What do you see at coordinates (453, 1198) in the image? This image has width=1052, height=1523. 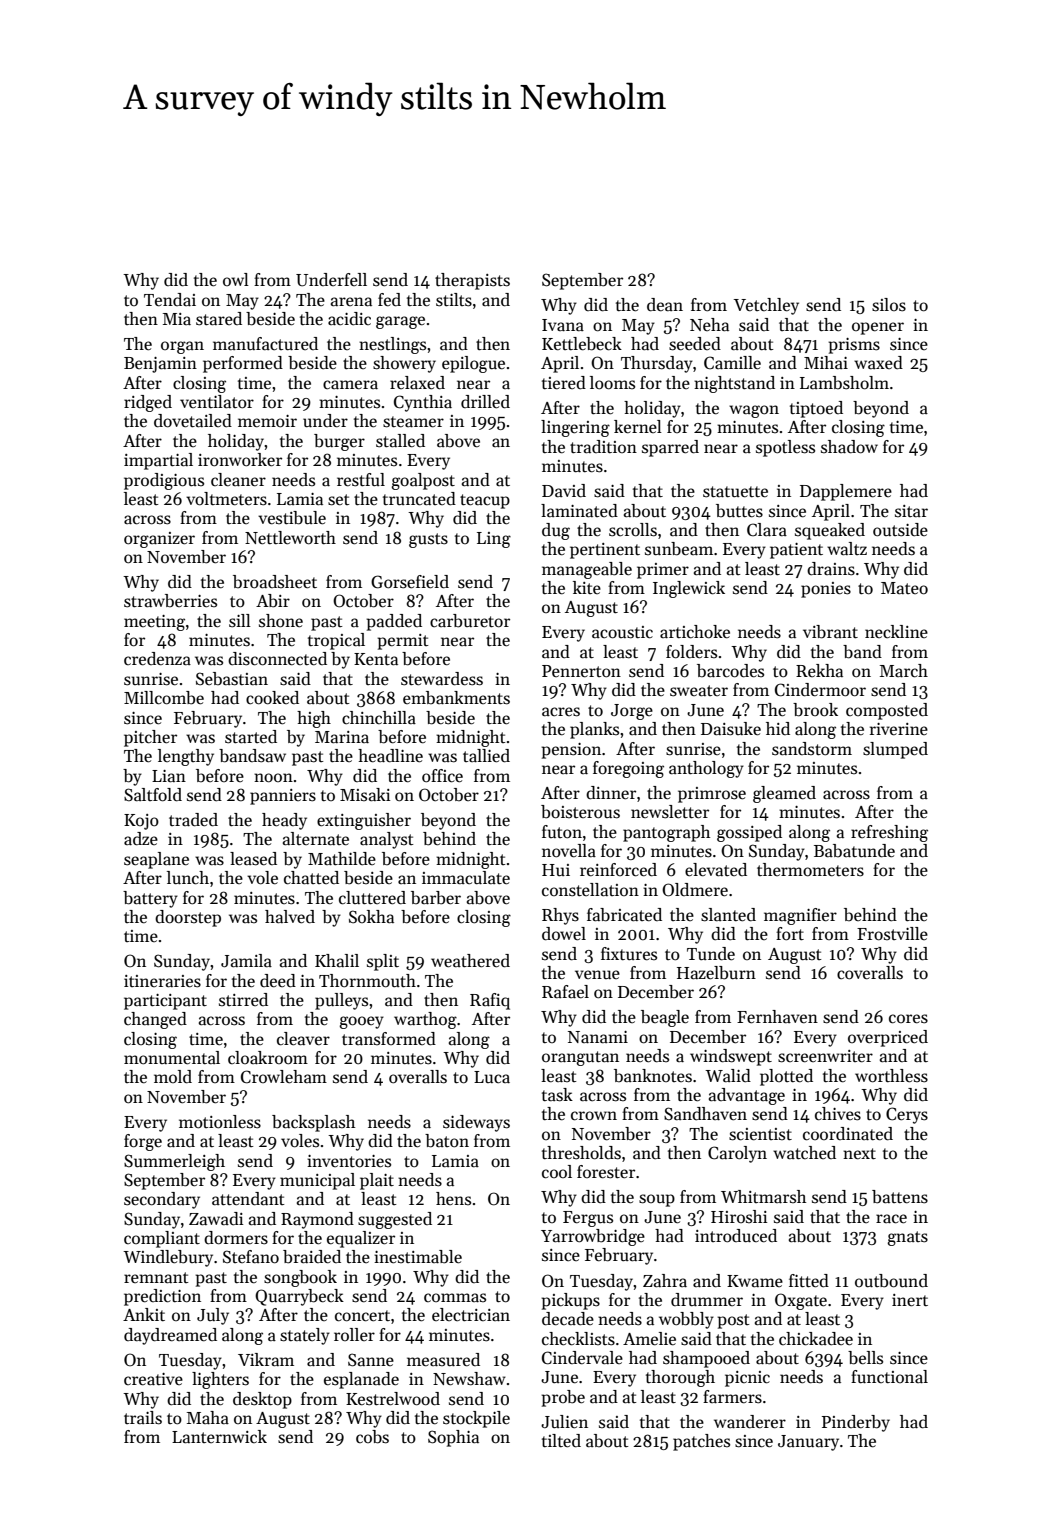 I see `hens` at bounding box center [453, 1198].
